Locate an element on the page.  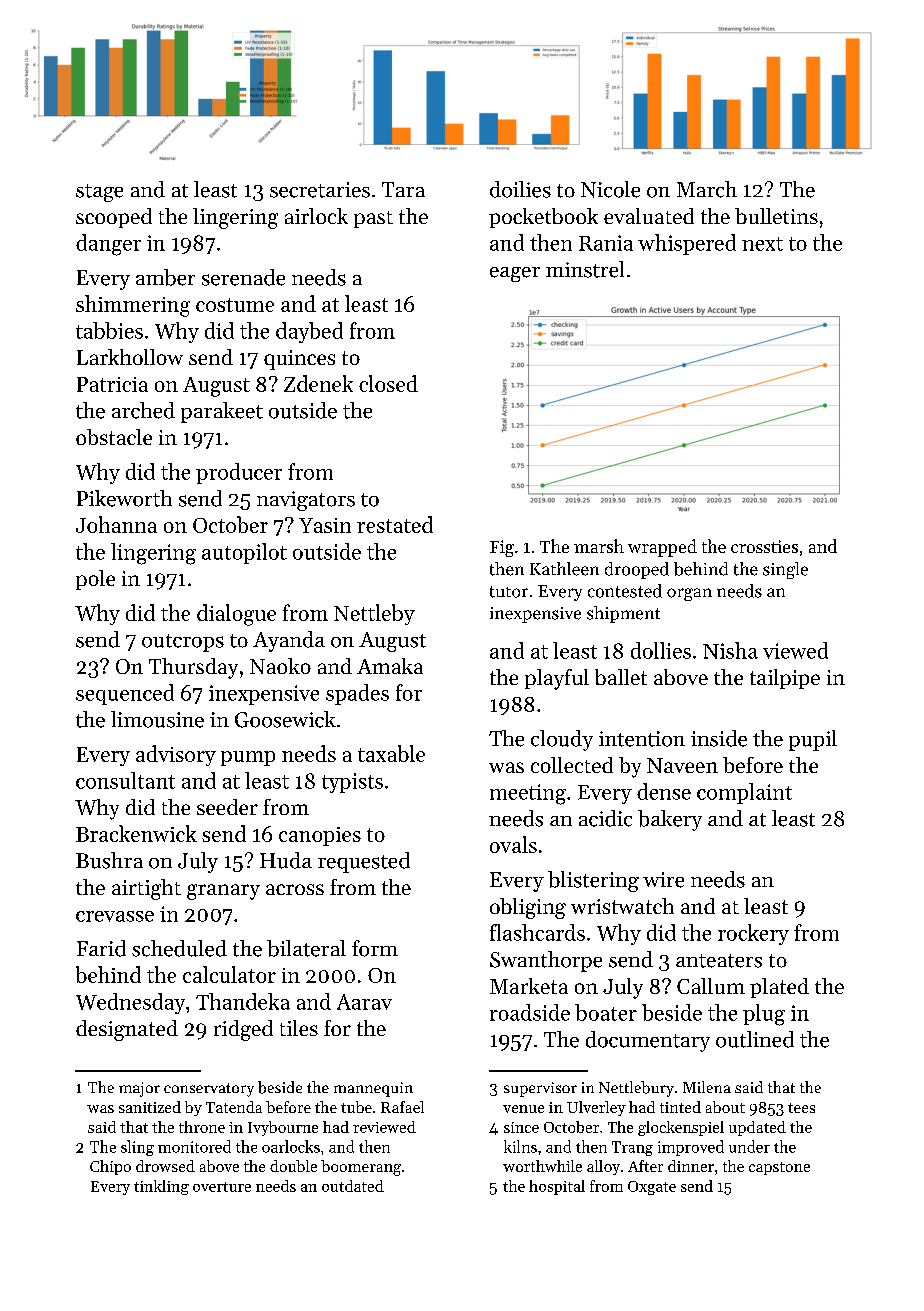
stage is located at coordinates (99, 193).
